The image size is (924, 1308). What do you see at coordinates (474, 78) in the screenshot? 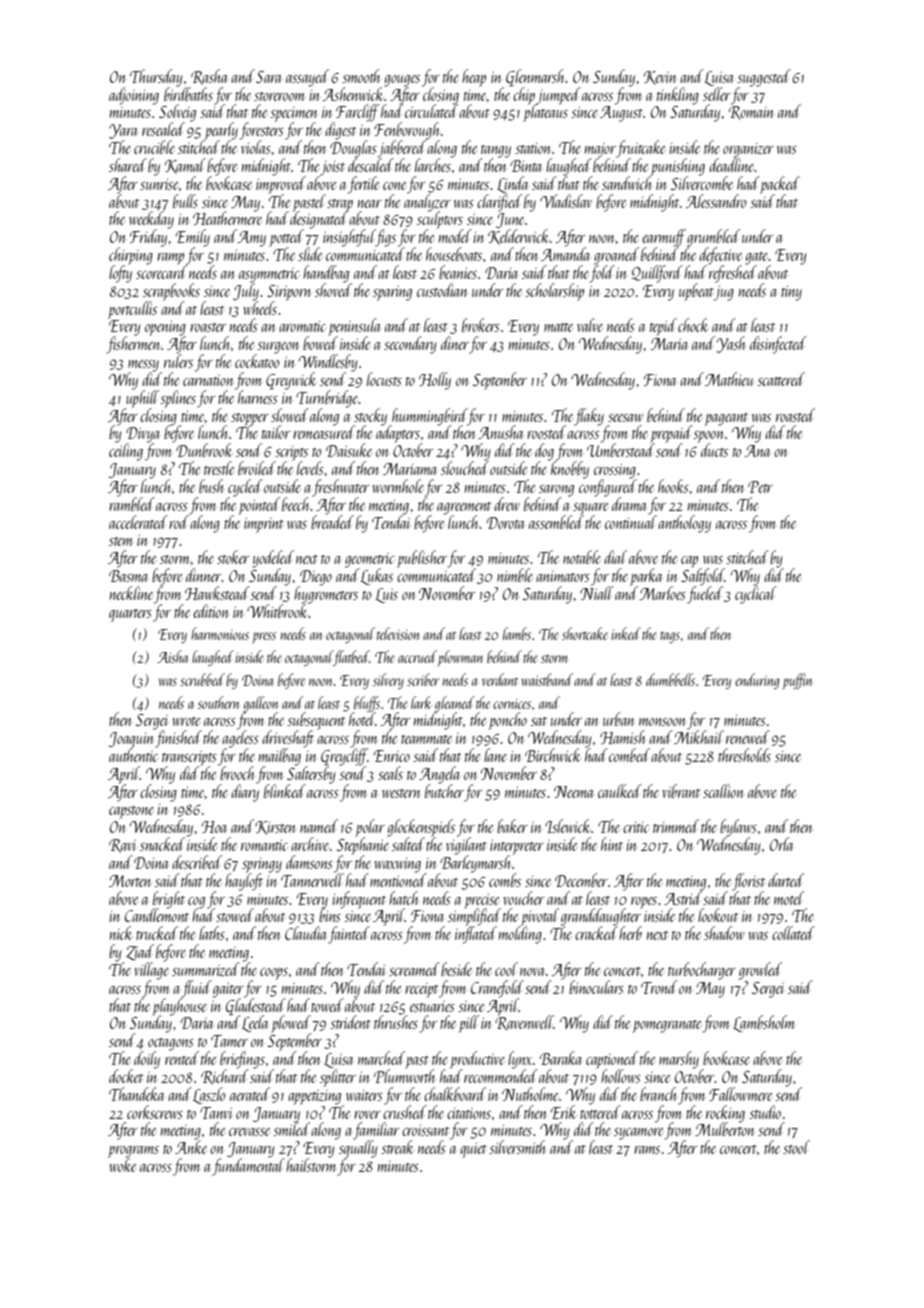
I see `heap` at bounding box center [474, 78].
